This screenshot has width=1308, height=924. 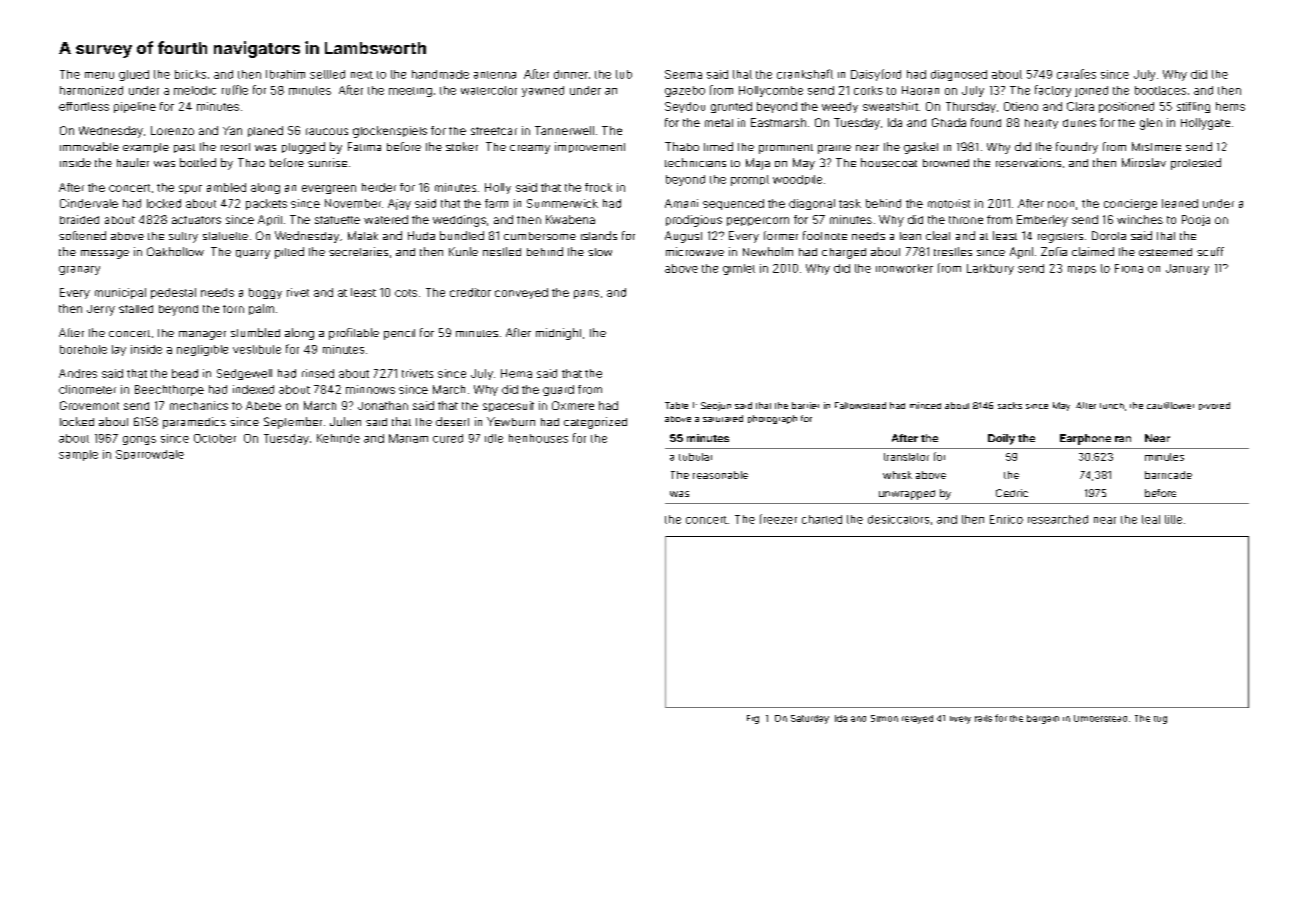 I want to click on freezer, so click(x=778, y=519).
